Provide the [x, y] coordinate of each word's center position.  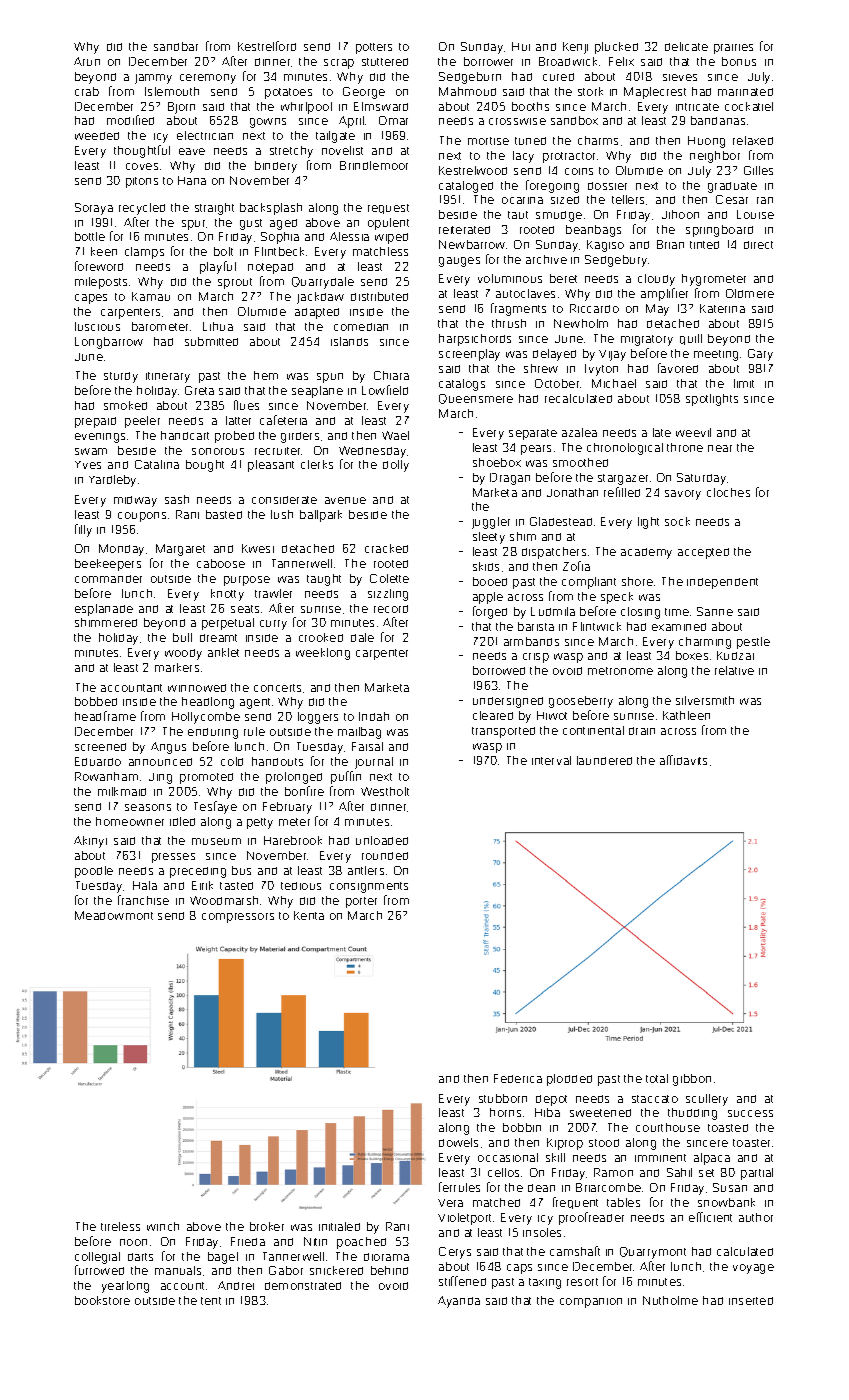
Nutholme [670, 1300]
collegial [97, 1258]
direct [758, 245]
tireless [120, 1226]
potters [374, 48]
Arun [87, 61]
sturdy [121, 377]
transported [503, 732]
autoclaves [525, 293]
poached [361, 1243]
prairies [733, 49]
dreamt [218, 638]
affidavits [683, 760]
